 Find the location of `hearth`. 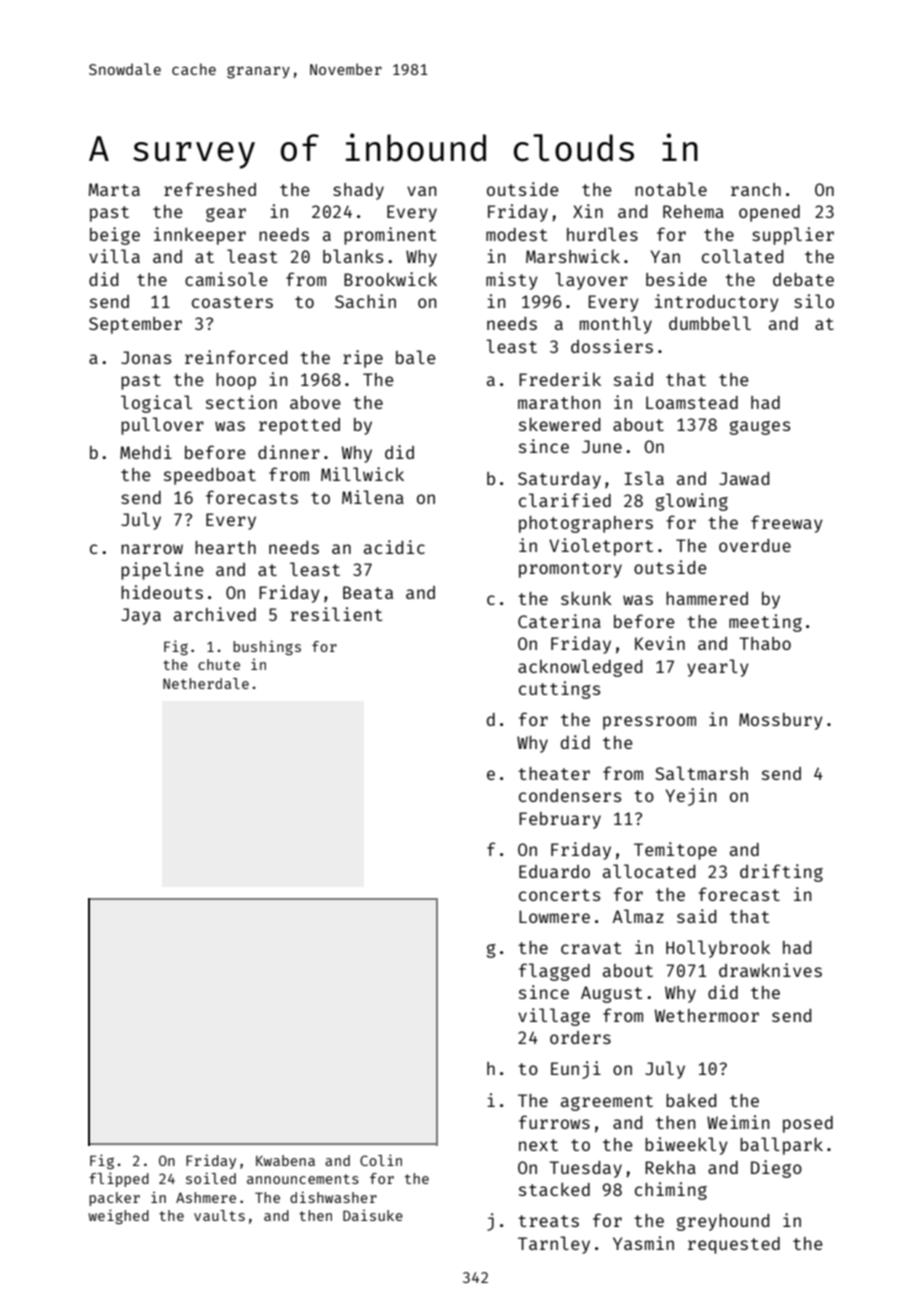

hearth is located at coordinates (225, 547).
